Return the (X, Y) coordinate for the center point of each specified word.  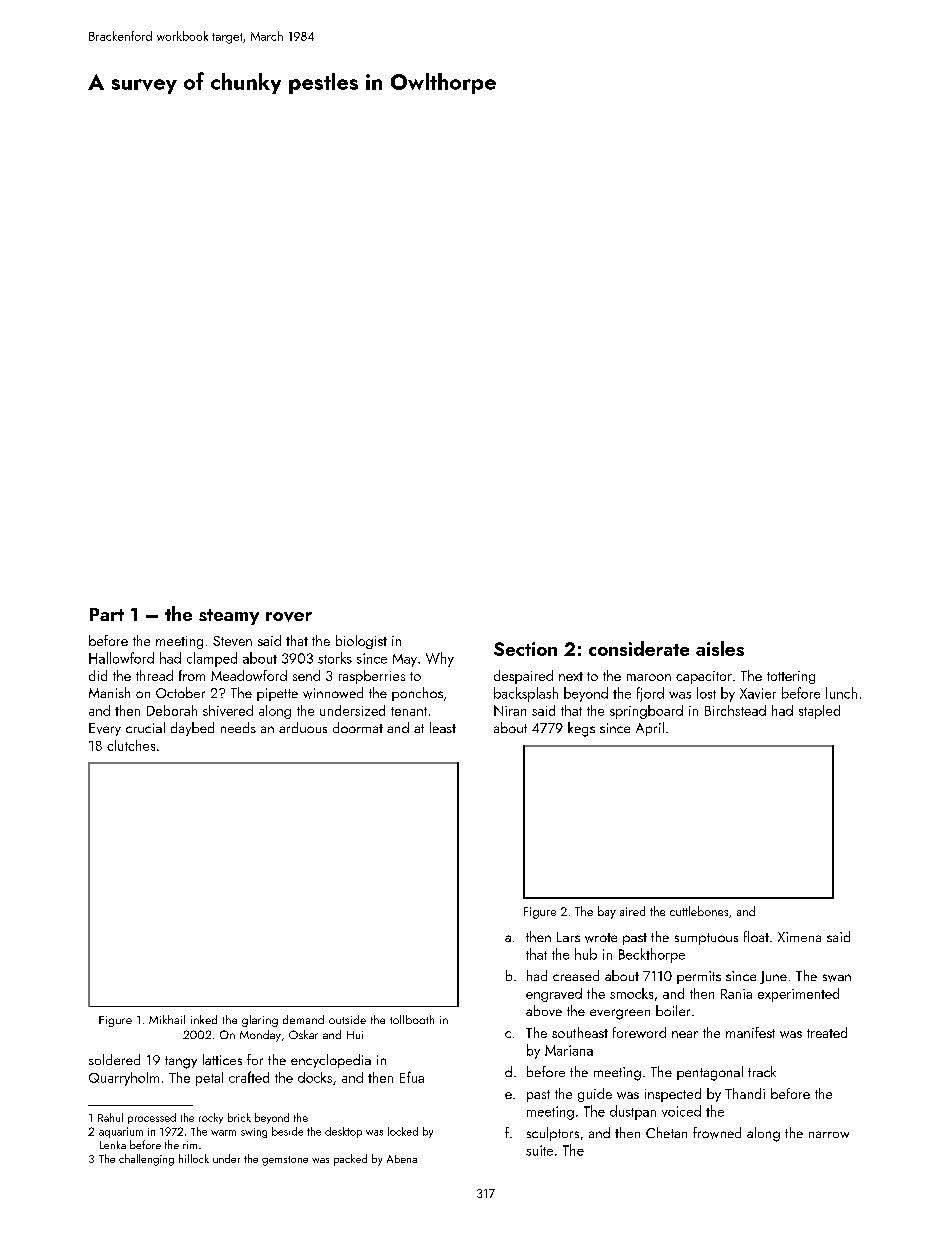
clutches (131, 745)
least (443, 727)
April (650, 729)
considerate (639, 648)
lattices (222, 1059)
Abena (402, 1159)
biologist (361, 642)
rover (289, 617)
